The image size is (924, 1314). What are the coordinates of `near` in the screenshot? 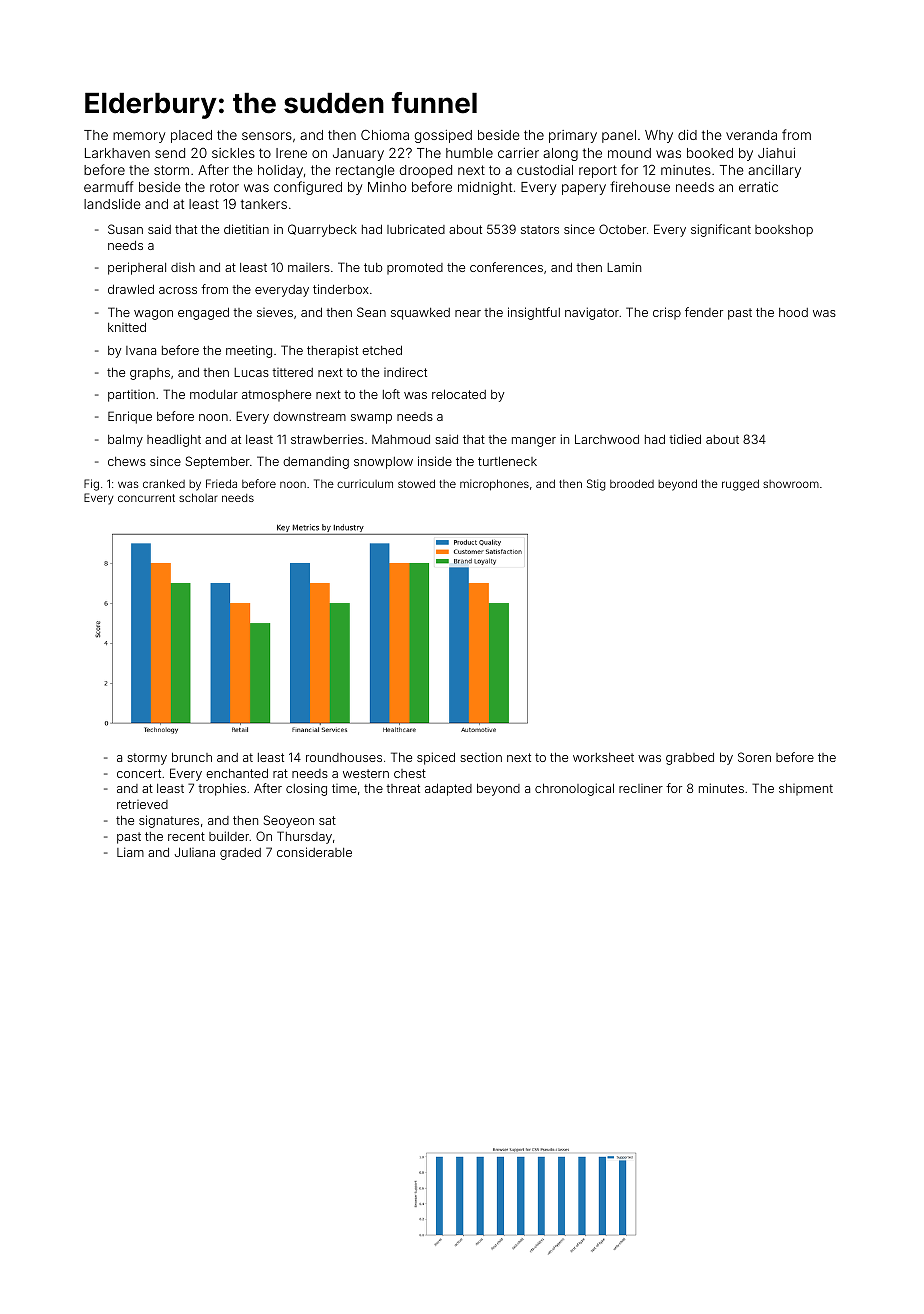 It's located at (468, 313).
